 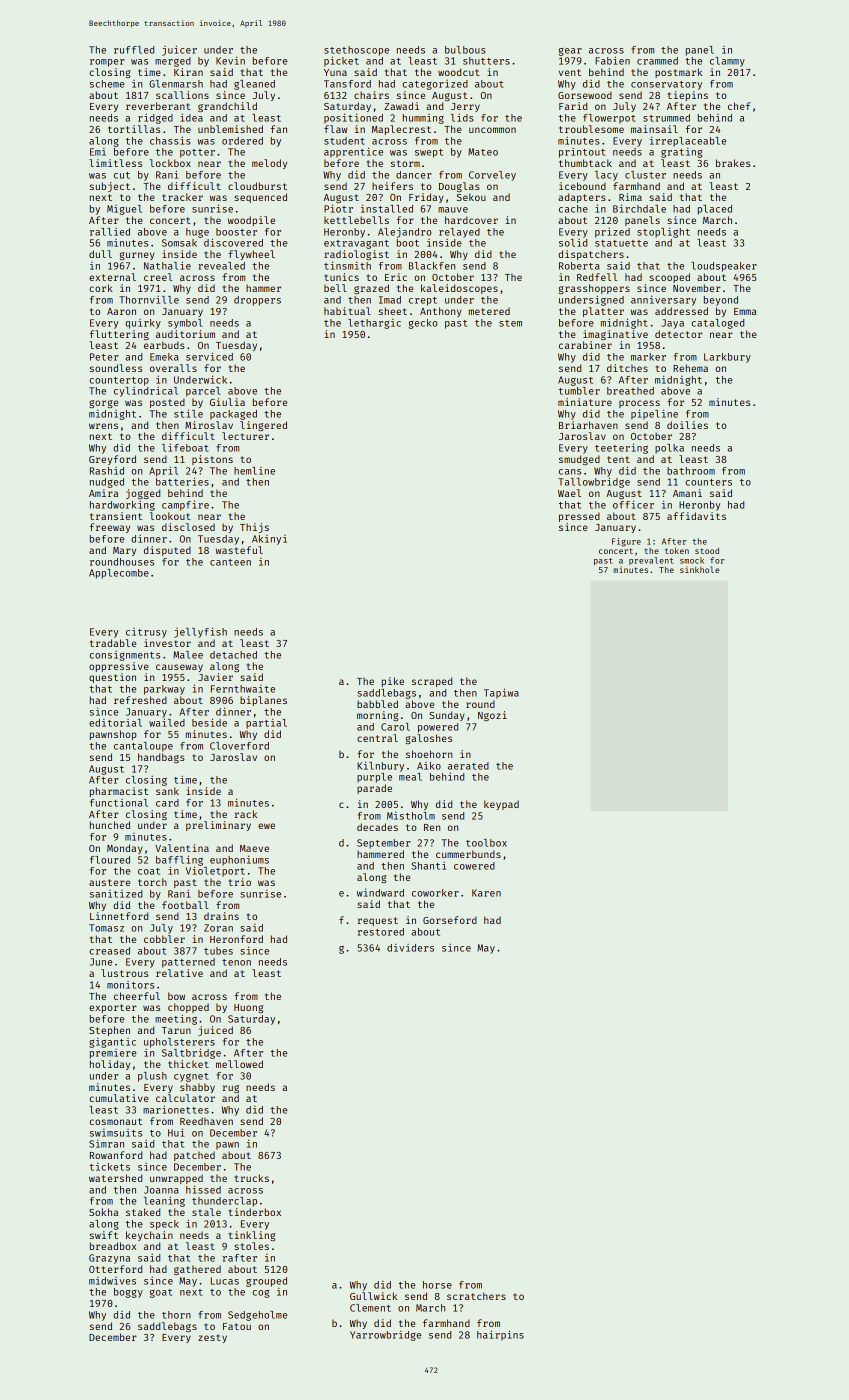 What do you see at coordinates (230, 60) in the screenshot?
I see `Kevin` at bounding box center [230, 60].
